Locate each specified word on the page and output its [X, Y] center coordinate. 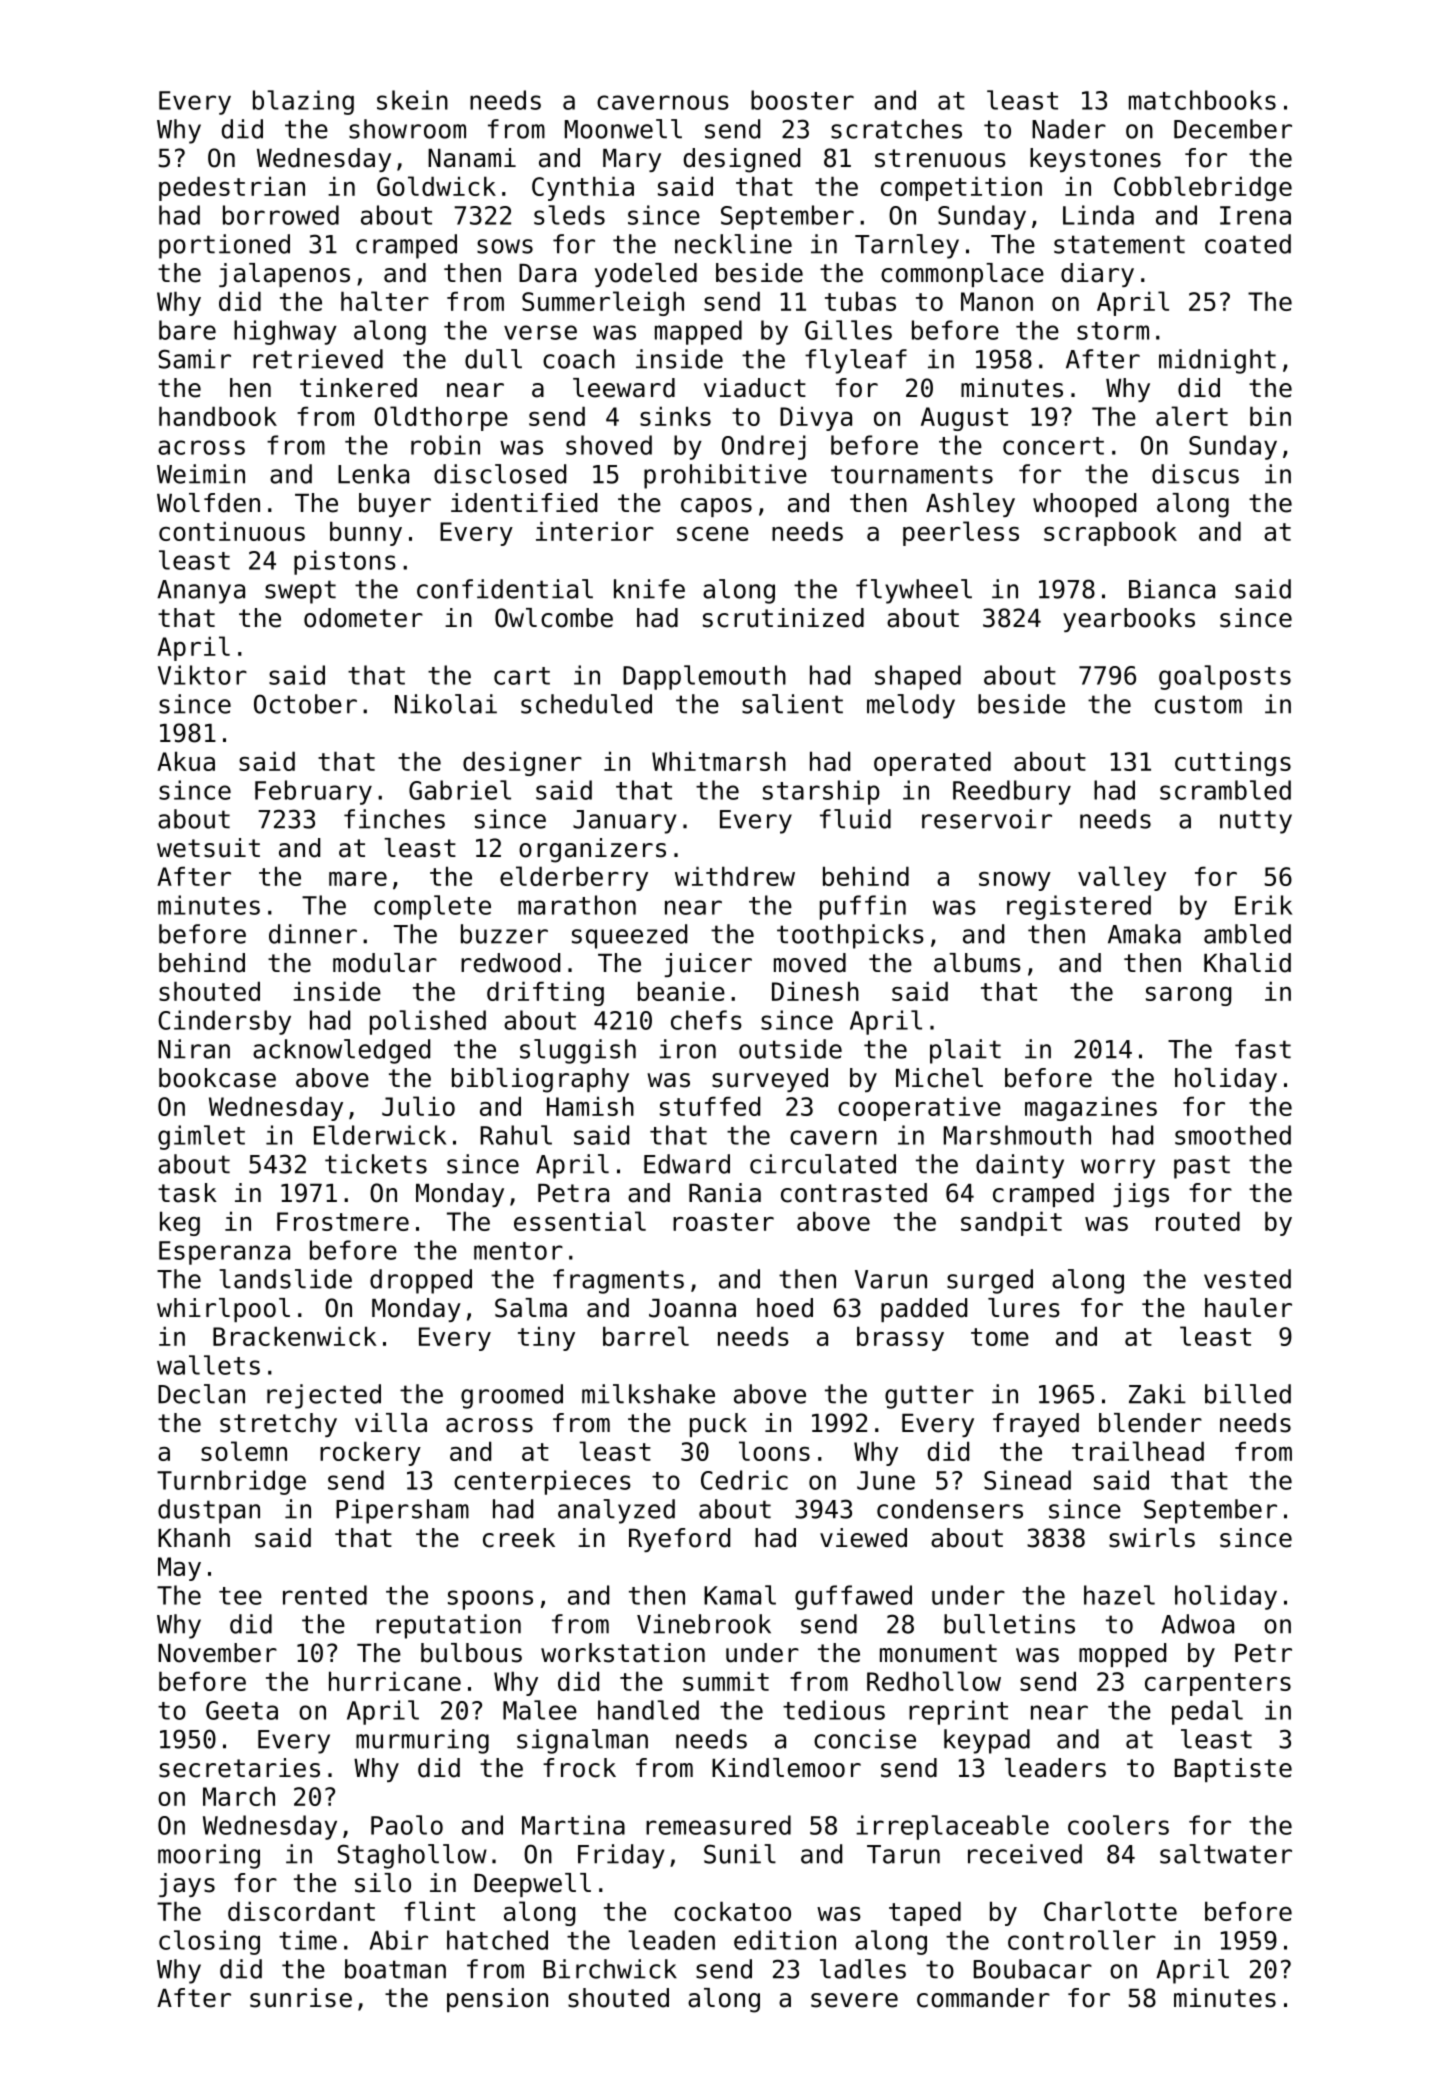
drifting [545, 993]
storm [1113, 331]
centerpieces [542, 1482]
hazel [1119, 1595]
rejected [324, 1396]
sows [505, 246]
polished [428, 1022]
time [308, 1940]
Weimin [201, 474]
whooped [1084, 505]
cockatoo [732, 1911]
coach [579, 359]
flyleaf [856, 361]
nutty [1256, 822]
